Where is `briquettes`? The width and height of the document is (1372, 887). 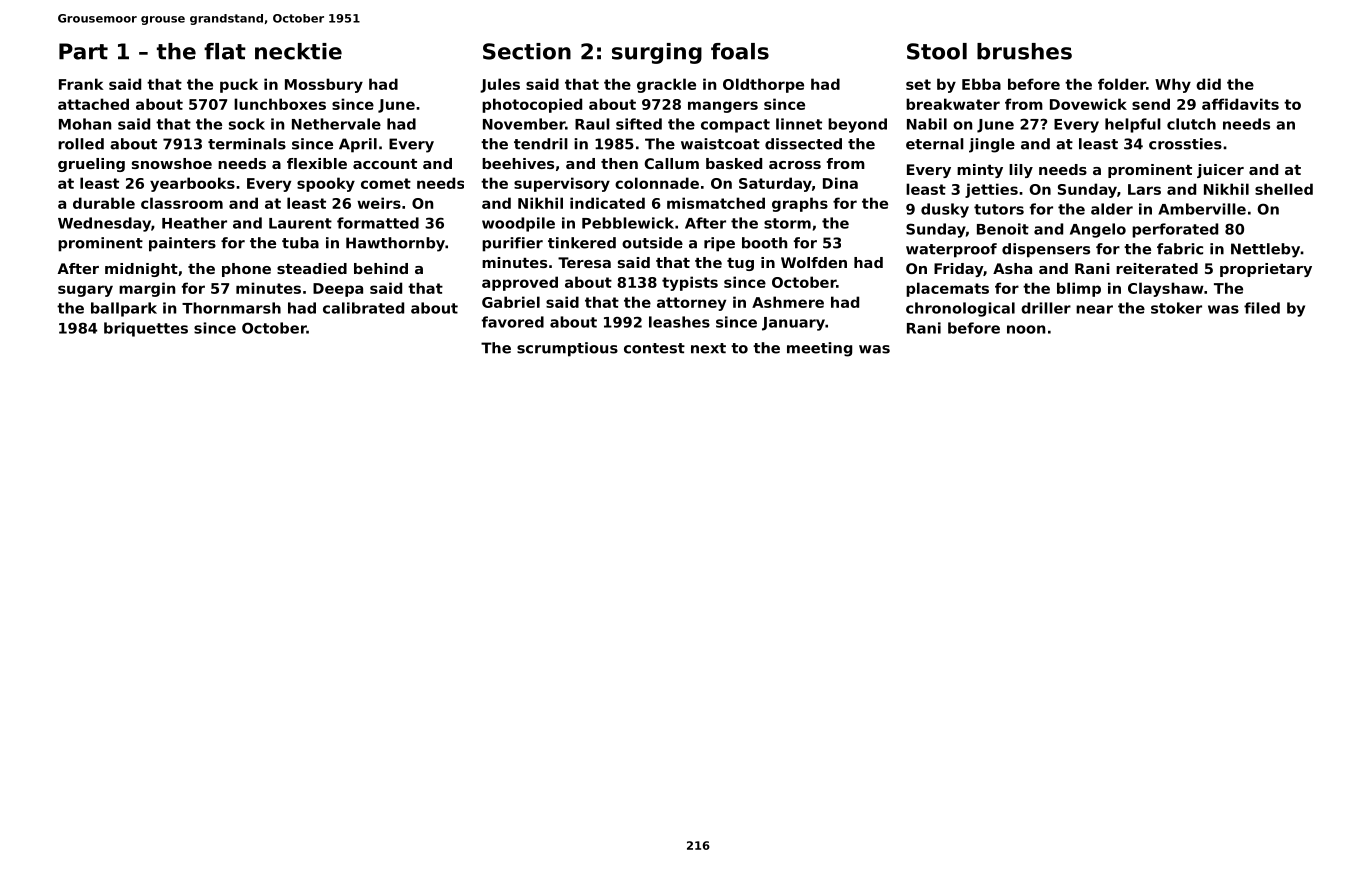 briquettes is located at coordinates (146, 329).
